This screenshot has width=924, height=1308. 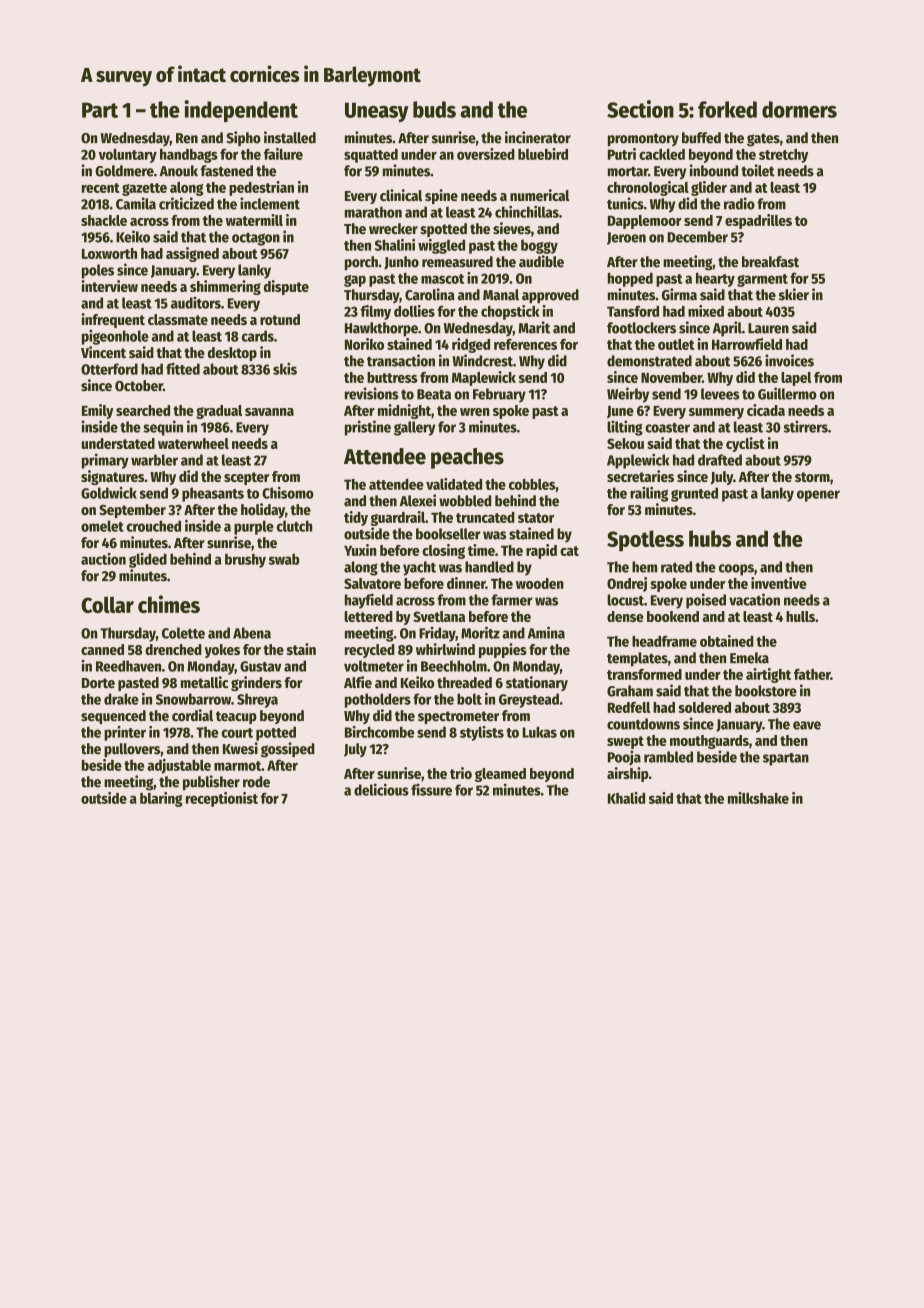 What do you see at coordinates (543, 154) in the screenshot?
I see `bluebird` at bounding box center [543, 154].
